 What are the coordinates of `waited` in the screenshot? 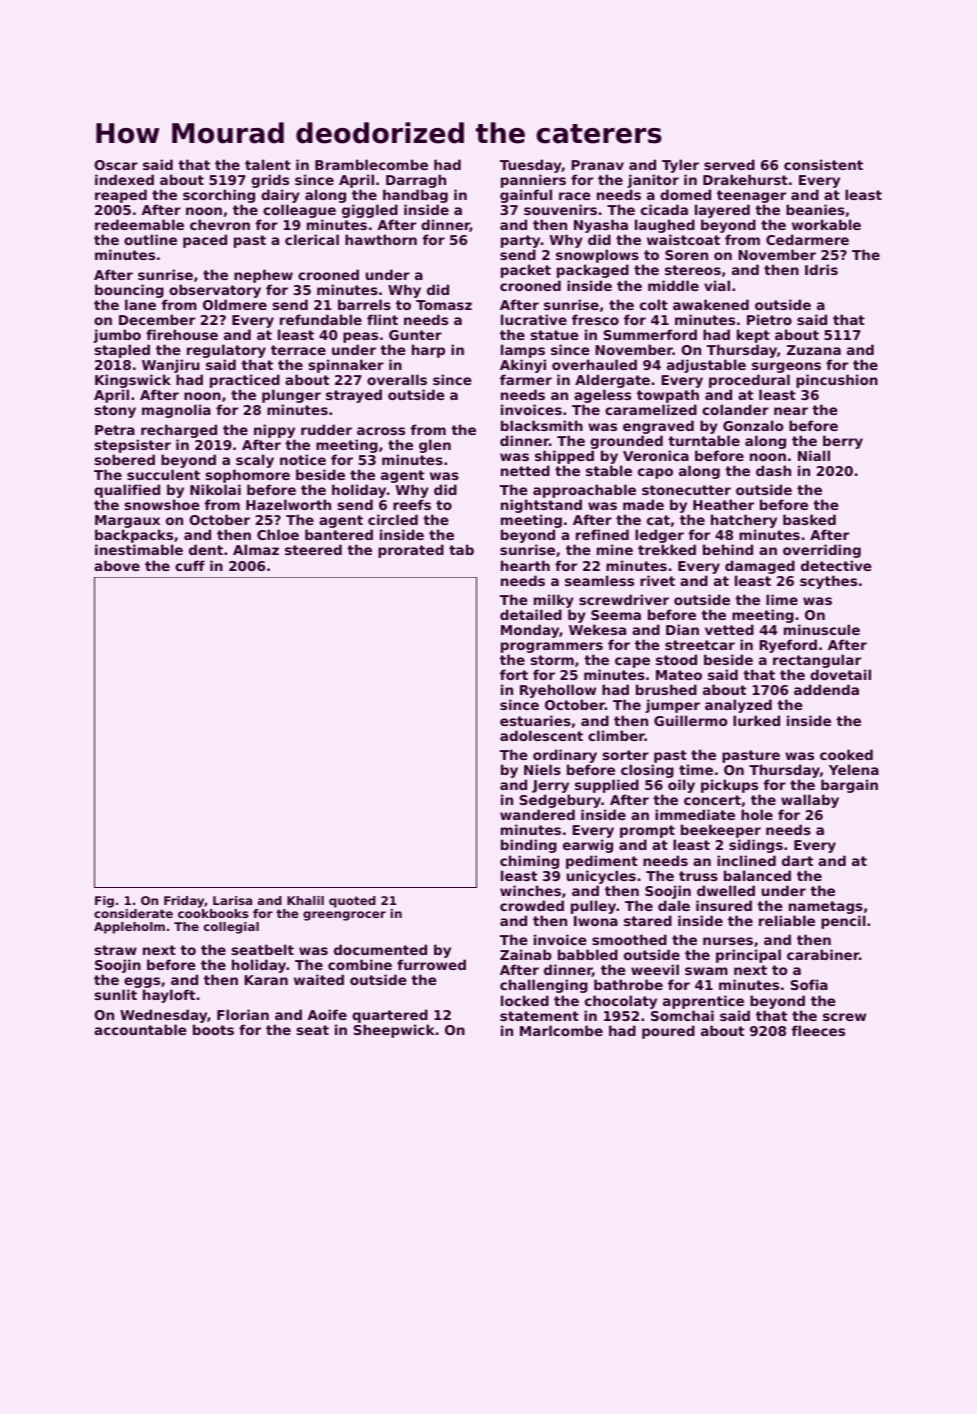 It's located at (319, 979).
